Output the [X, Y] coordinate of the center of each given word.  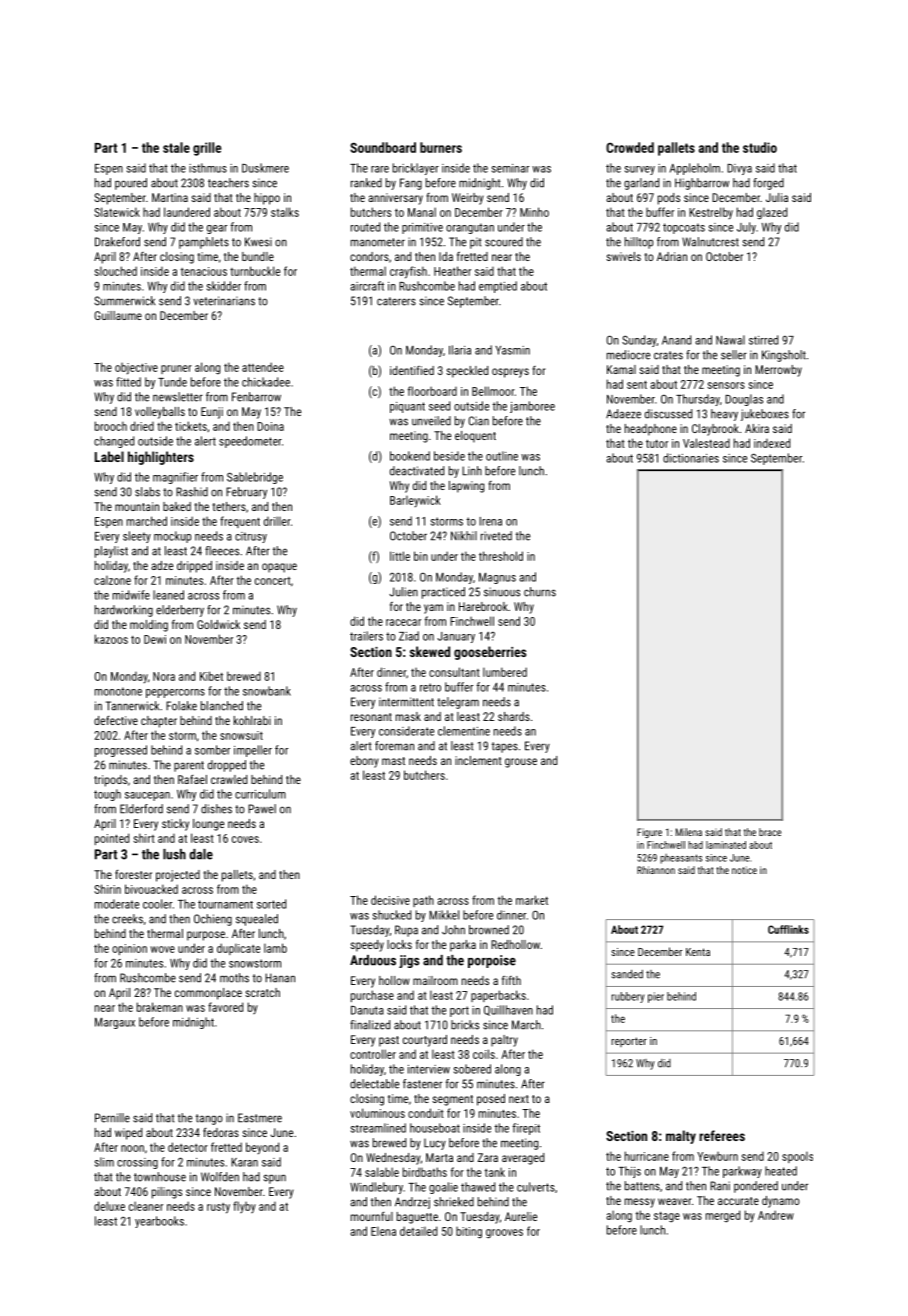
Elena [383, 1231]
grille [207, 149]
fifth [511, 980]
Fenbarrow [256, 397]
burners [441, 147]
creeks [127, 919]
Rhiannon [656, 870]
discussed [668, 414]
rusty [218, 1208]
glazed [772, 213]
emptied [498, 287]
